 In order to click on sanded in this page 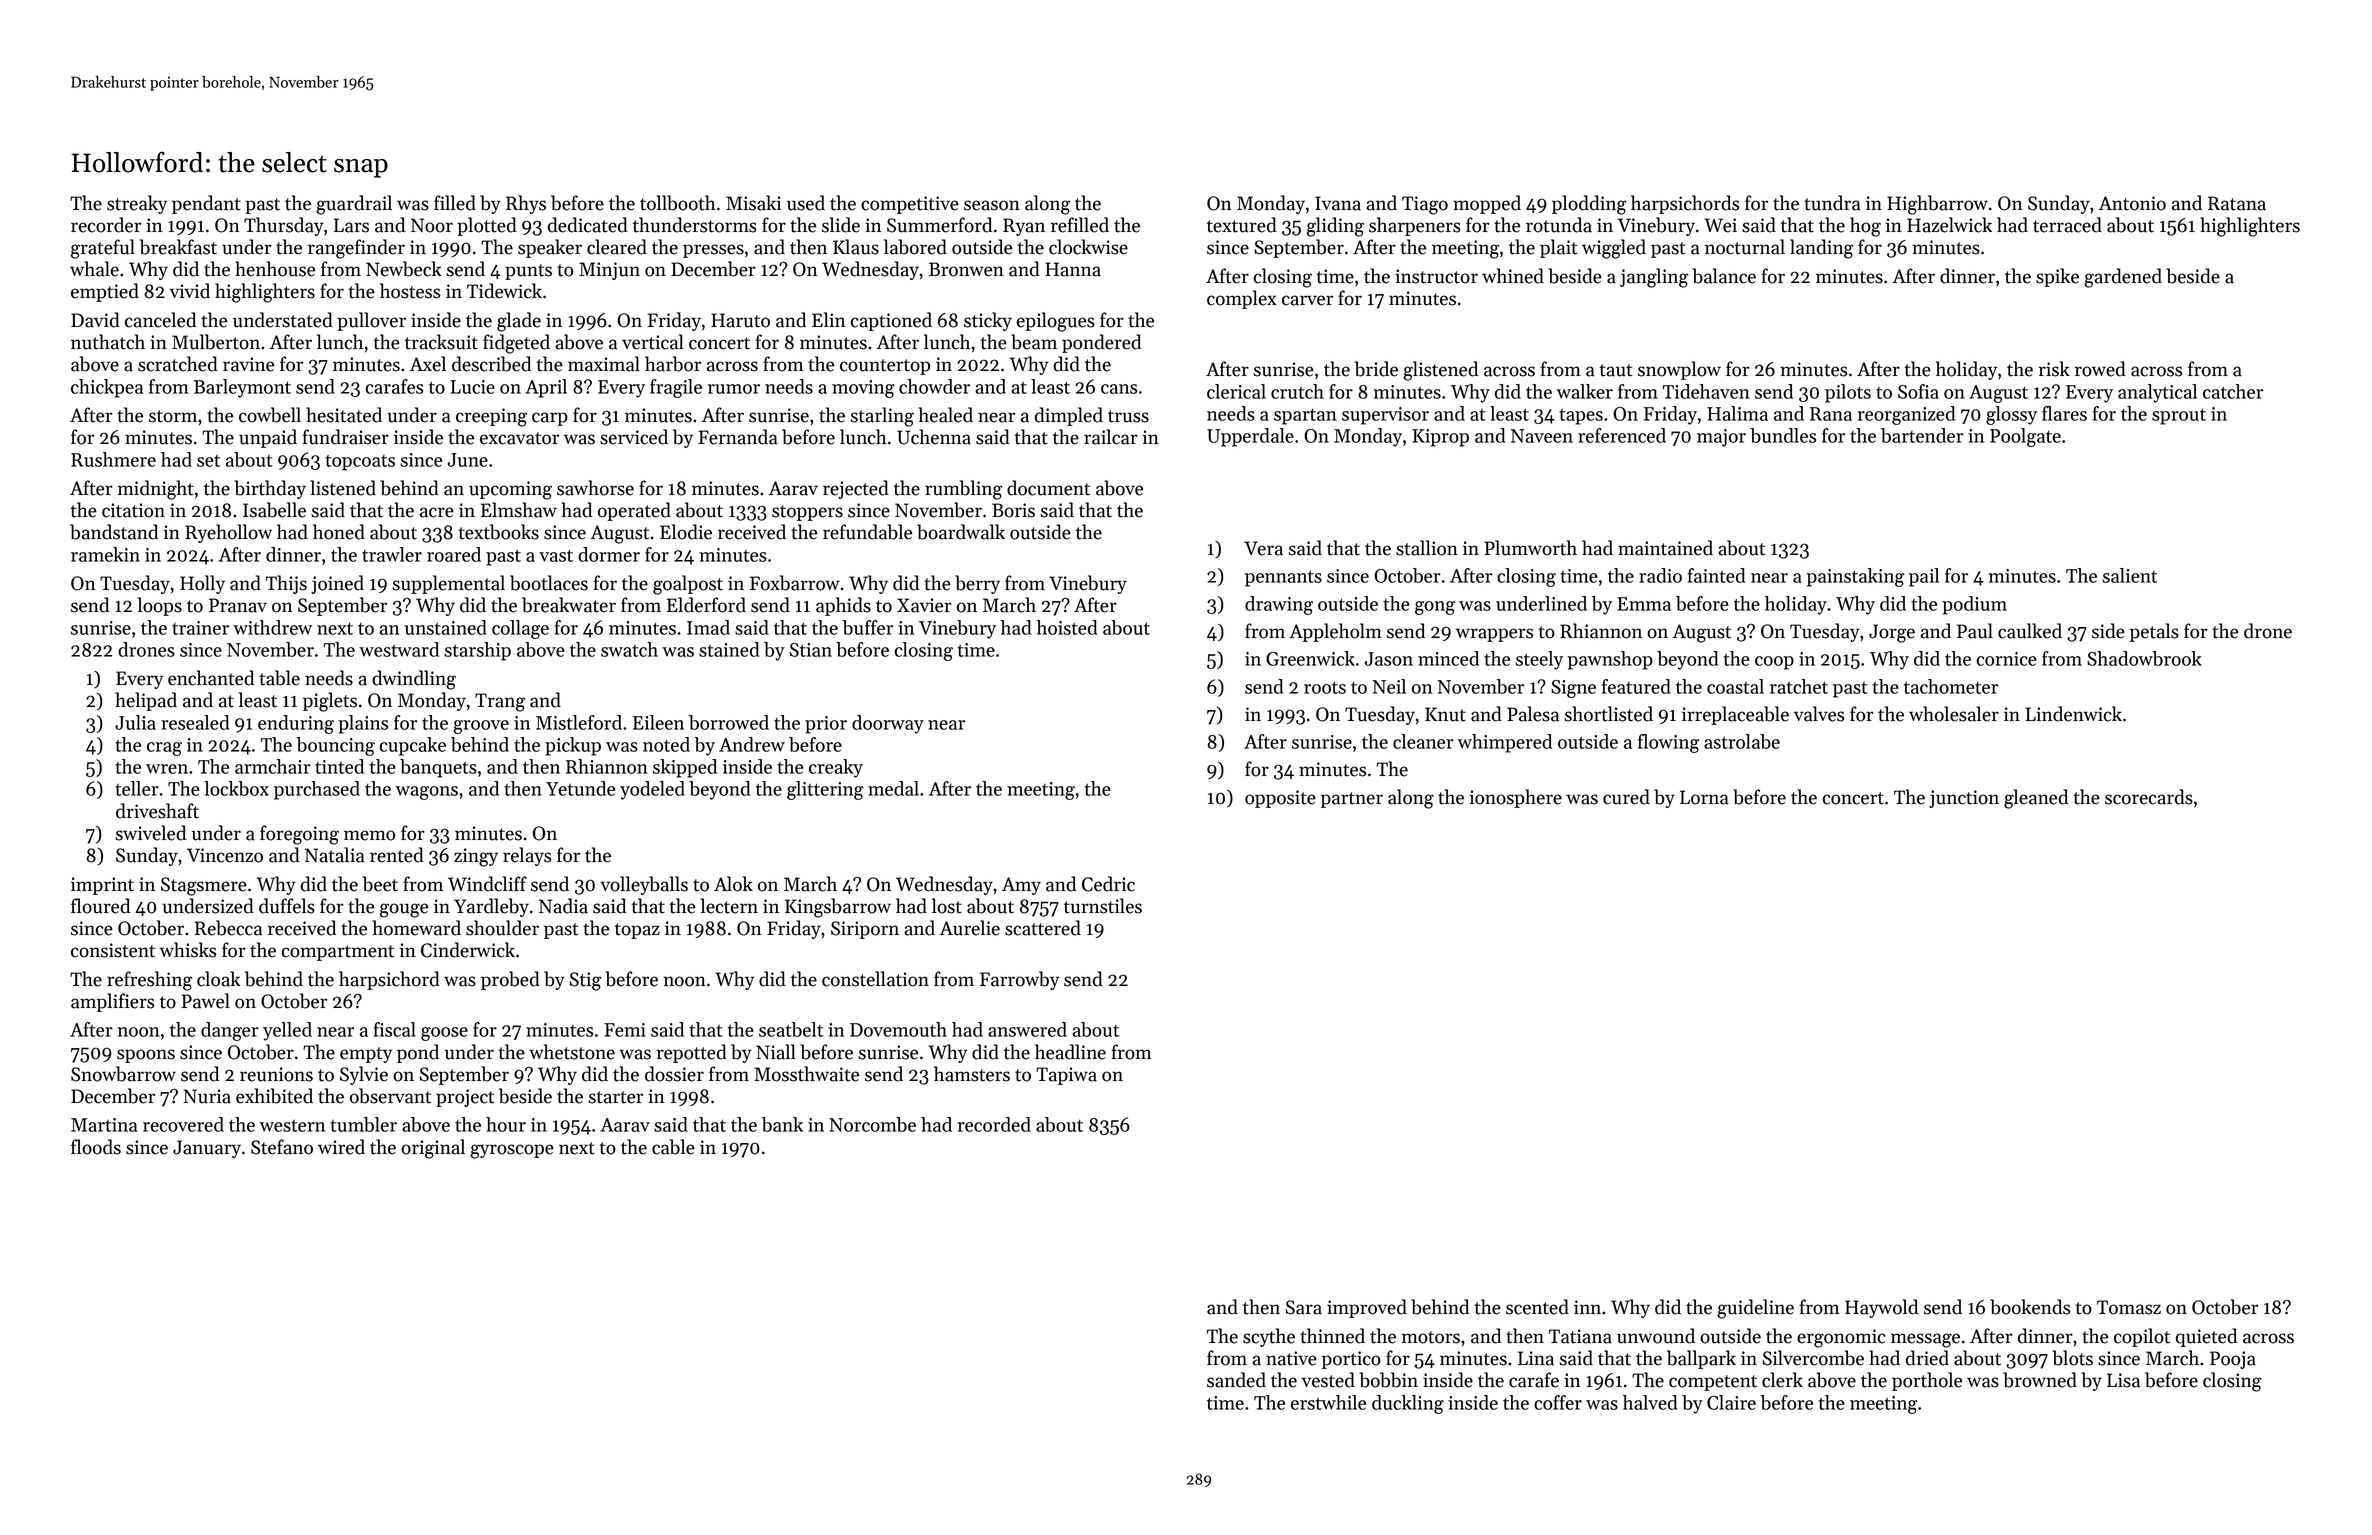, I will do `click(1236, 1380)`.
